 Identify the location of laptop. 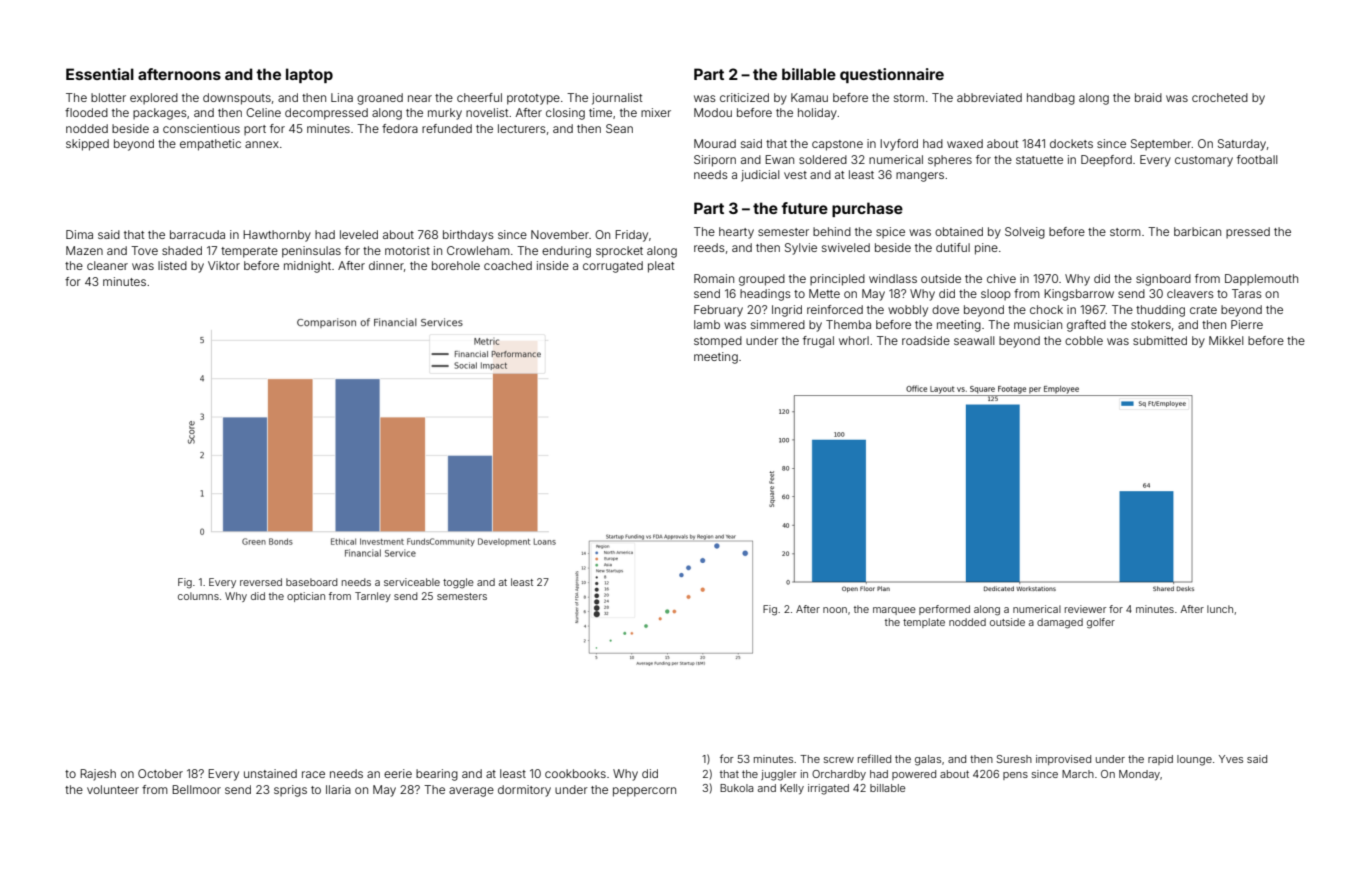
(309, 75).
